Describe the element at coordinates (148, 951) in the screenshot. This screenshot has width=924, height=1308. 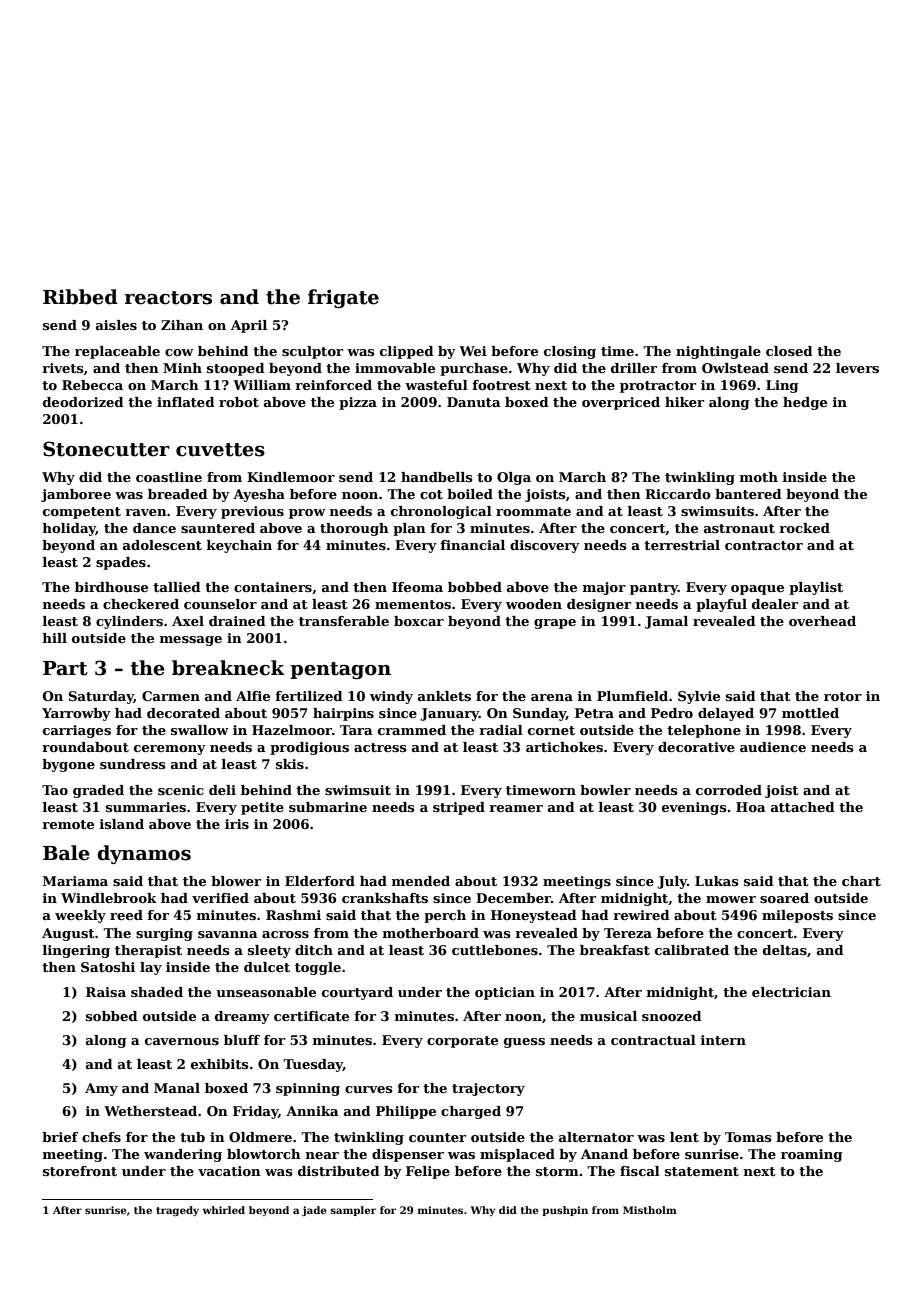
I see `therapist` at that location.
